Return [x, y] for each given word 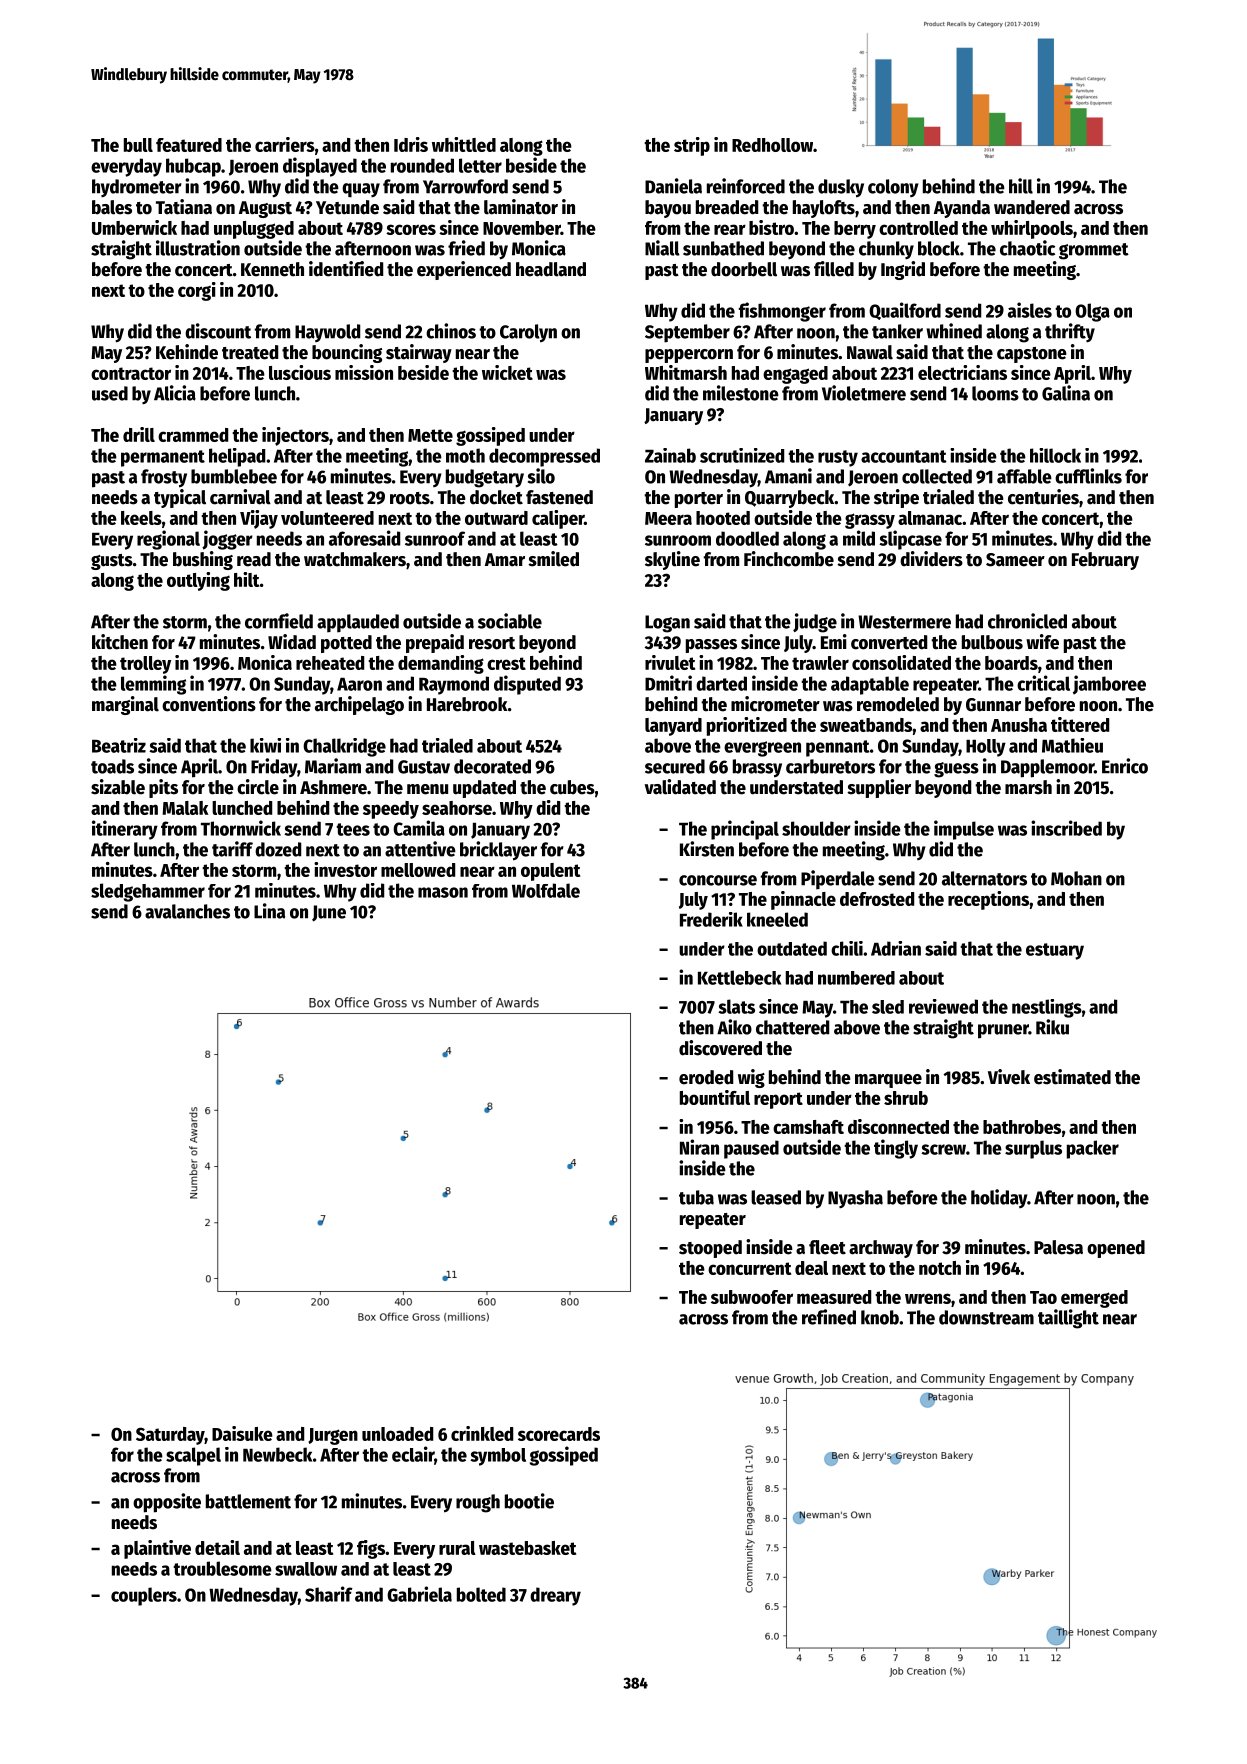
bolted [481, 1594]
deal [811, 1268]
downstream [986, 1317]
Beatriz [119, 745]
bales [112, 207]
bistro [771, 227]
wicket [507, 372]
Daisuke [242, 1433]
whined [954, 331]
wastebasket [527, 1548]
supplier [879, 788]
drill [139, 434]
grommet [1094, 251]
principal [745, 830]
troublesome [222, 1568]
